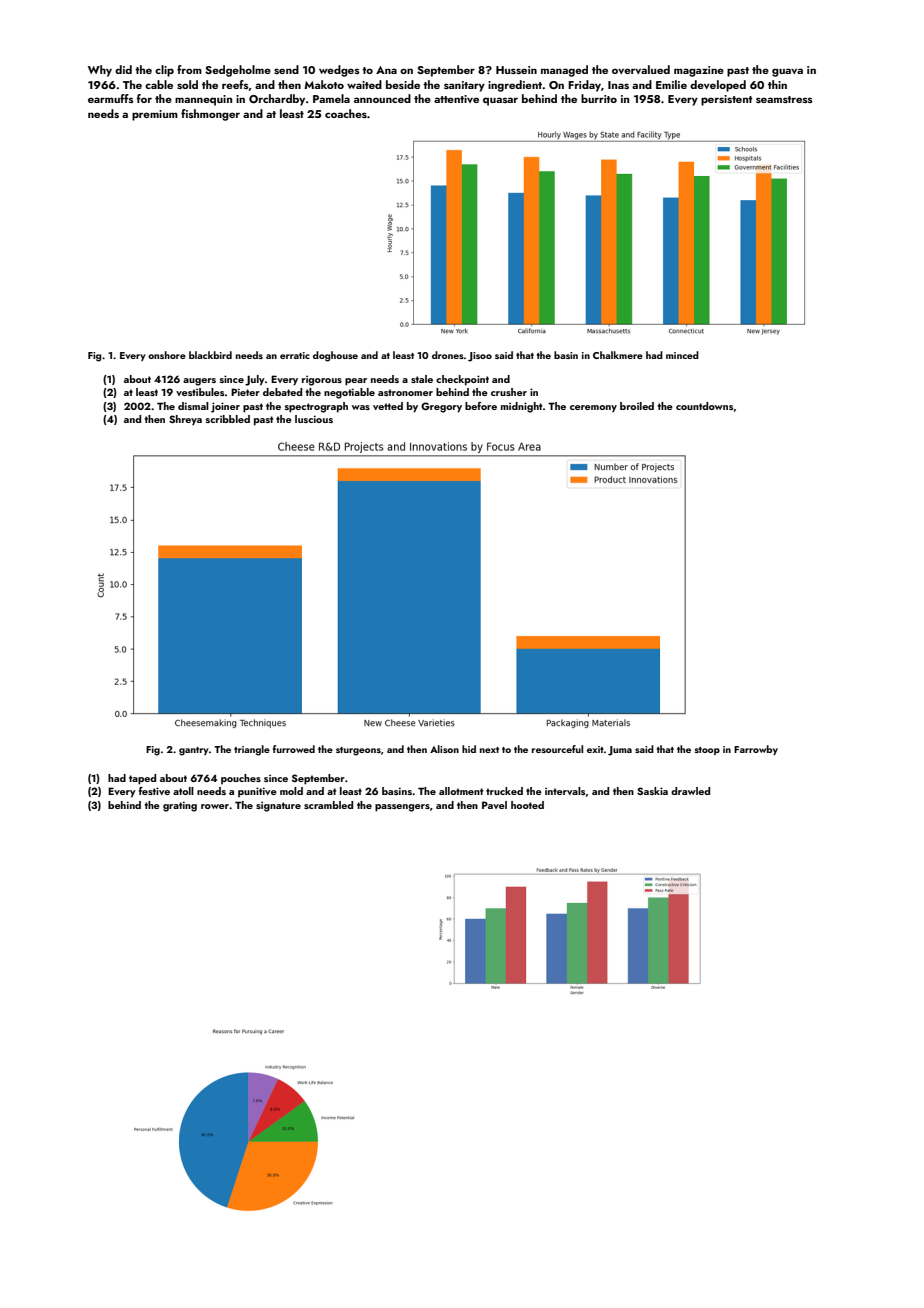  I want to click on midnight, so click(521, 407).
